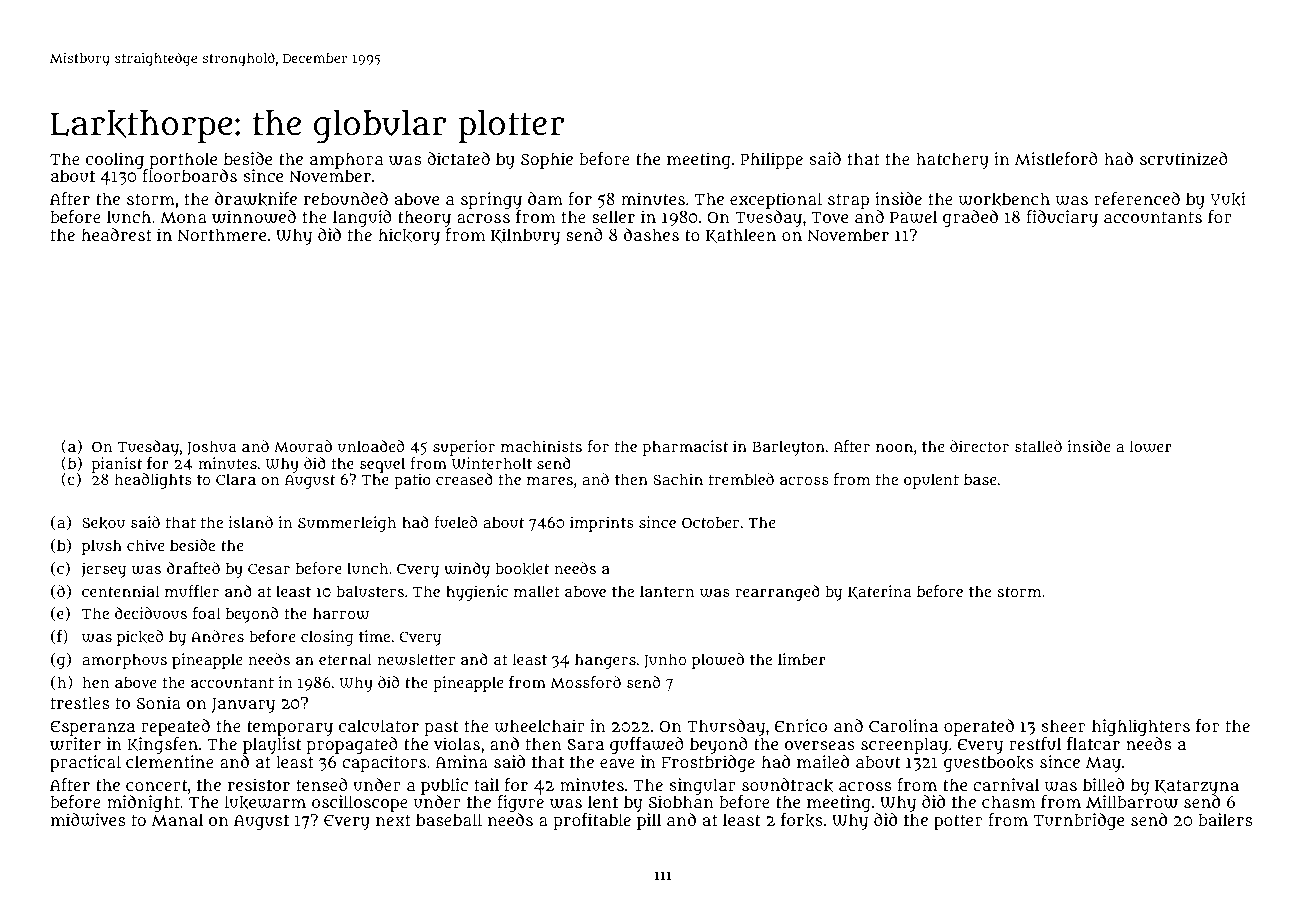 The width and height of the image is (1308, 924). What do you see at coordinates (525, 236) in the image?
I see `Kilnbury` at bounding box center [525, 236].
